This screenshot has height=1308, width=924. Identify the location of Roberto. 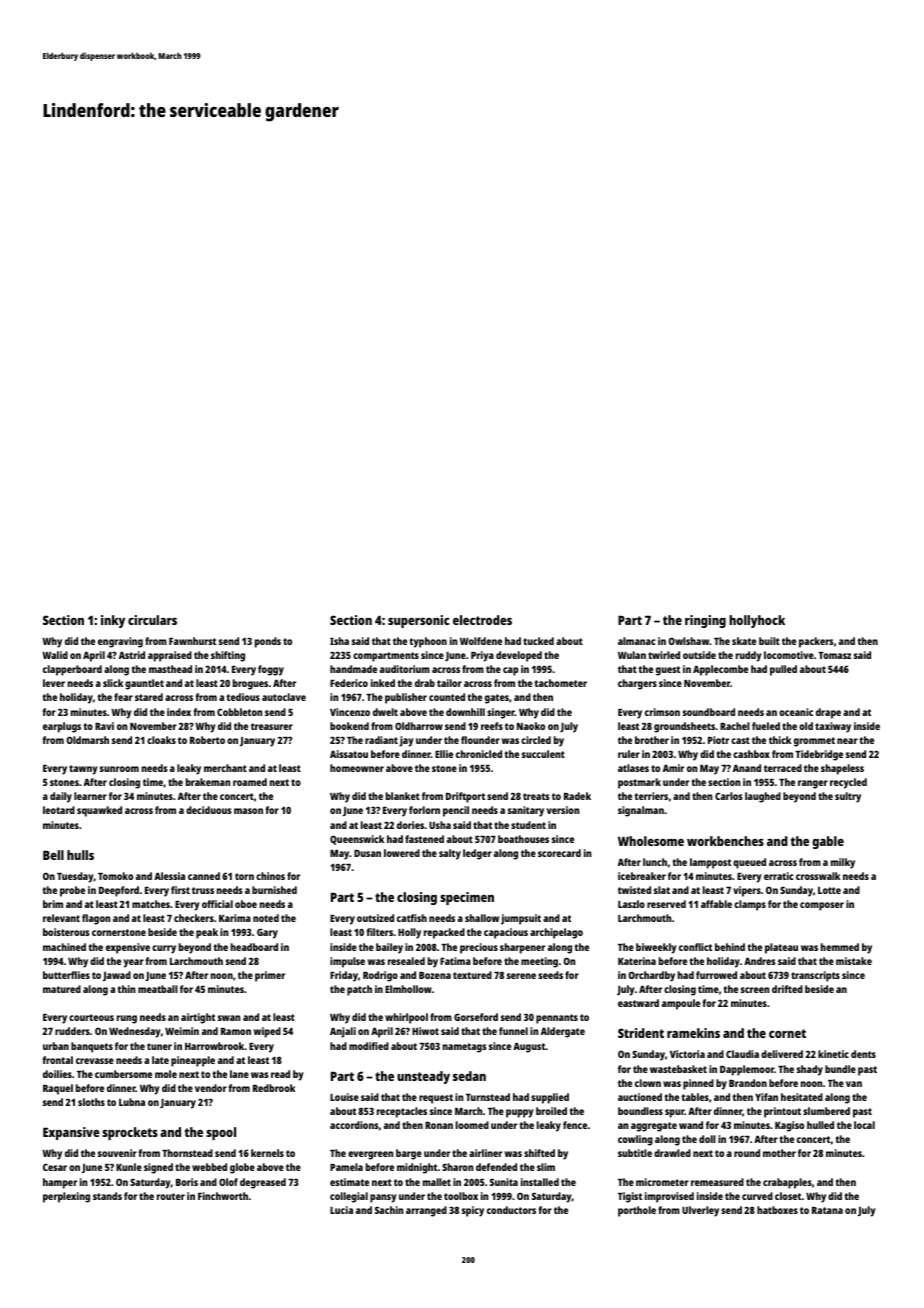
(207, 740).
